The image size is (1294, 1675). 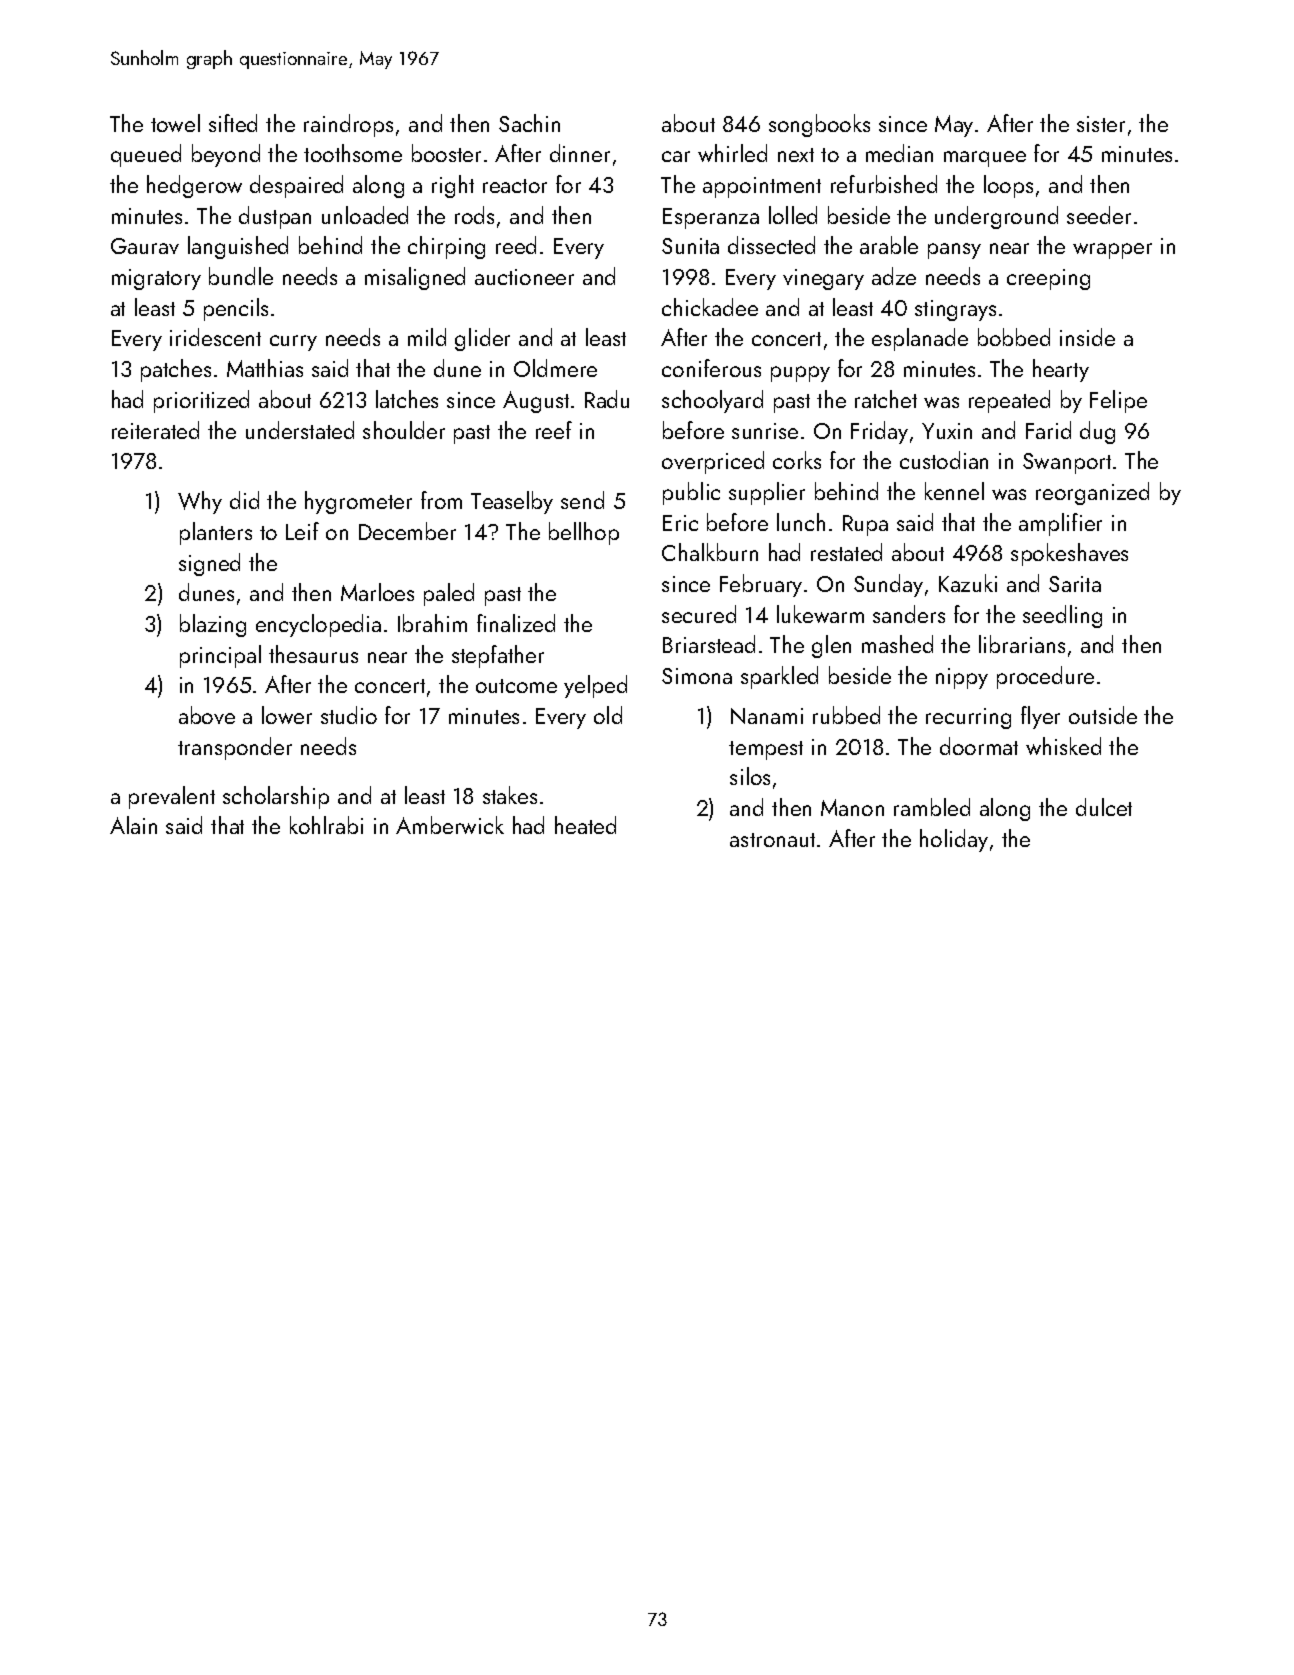 I want to click on secured, so click(x=699, y=614).
